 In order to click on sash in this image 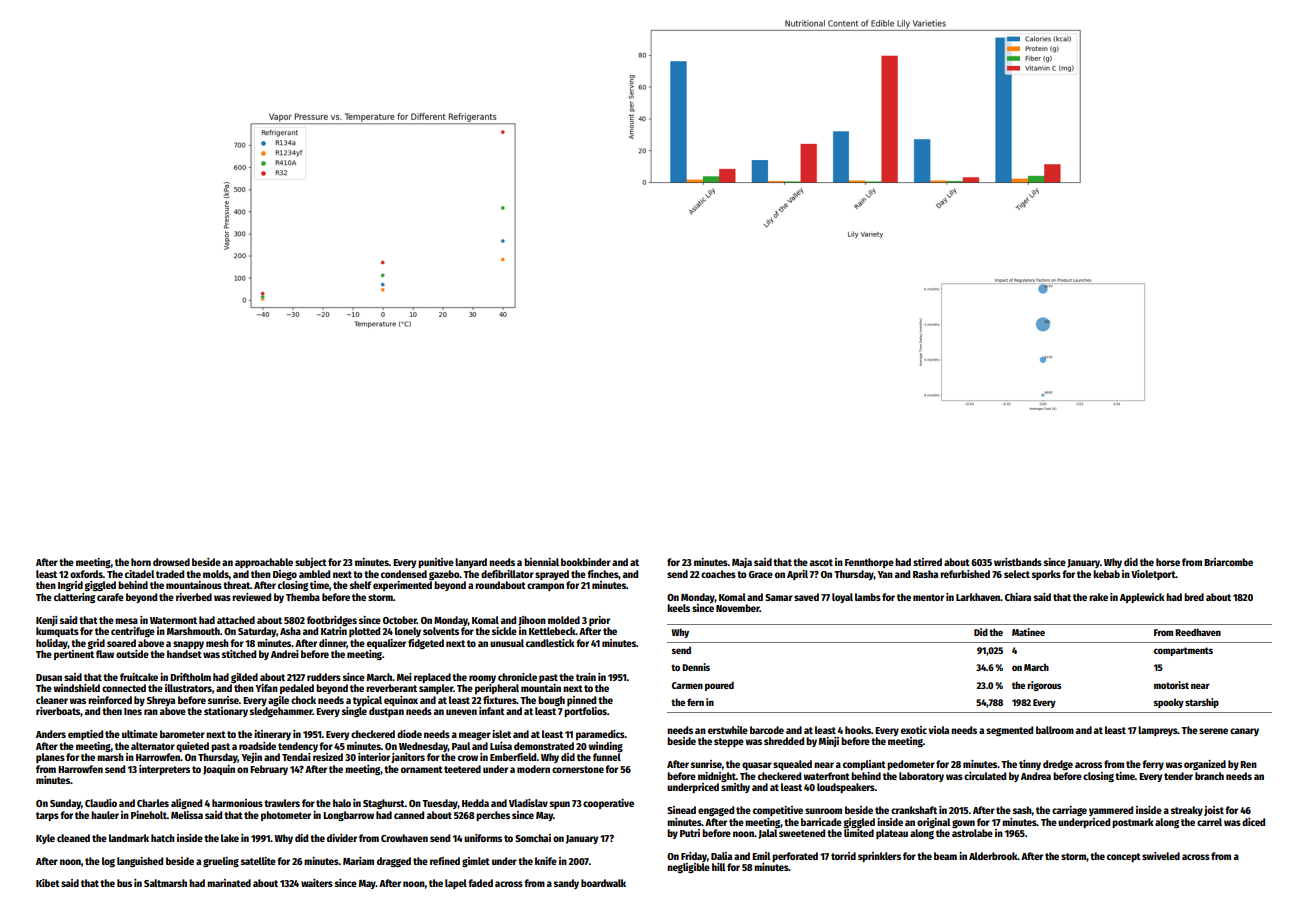, I will do `click(1022, 810)`.
